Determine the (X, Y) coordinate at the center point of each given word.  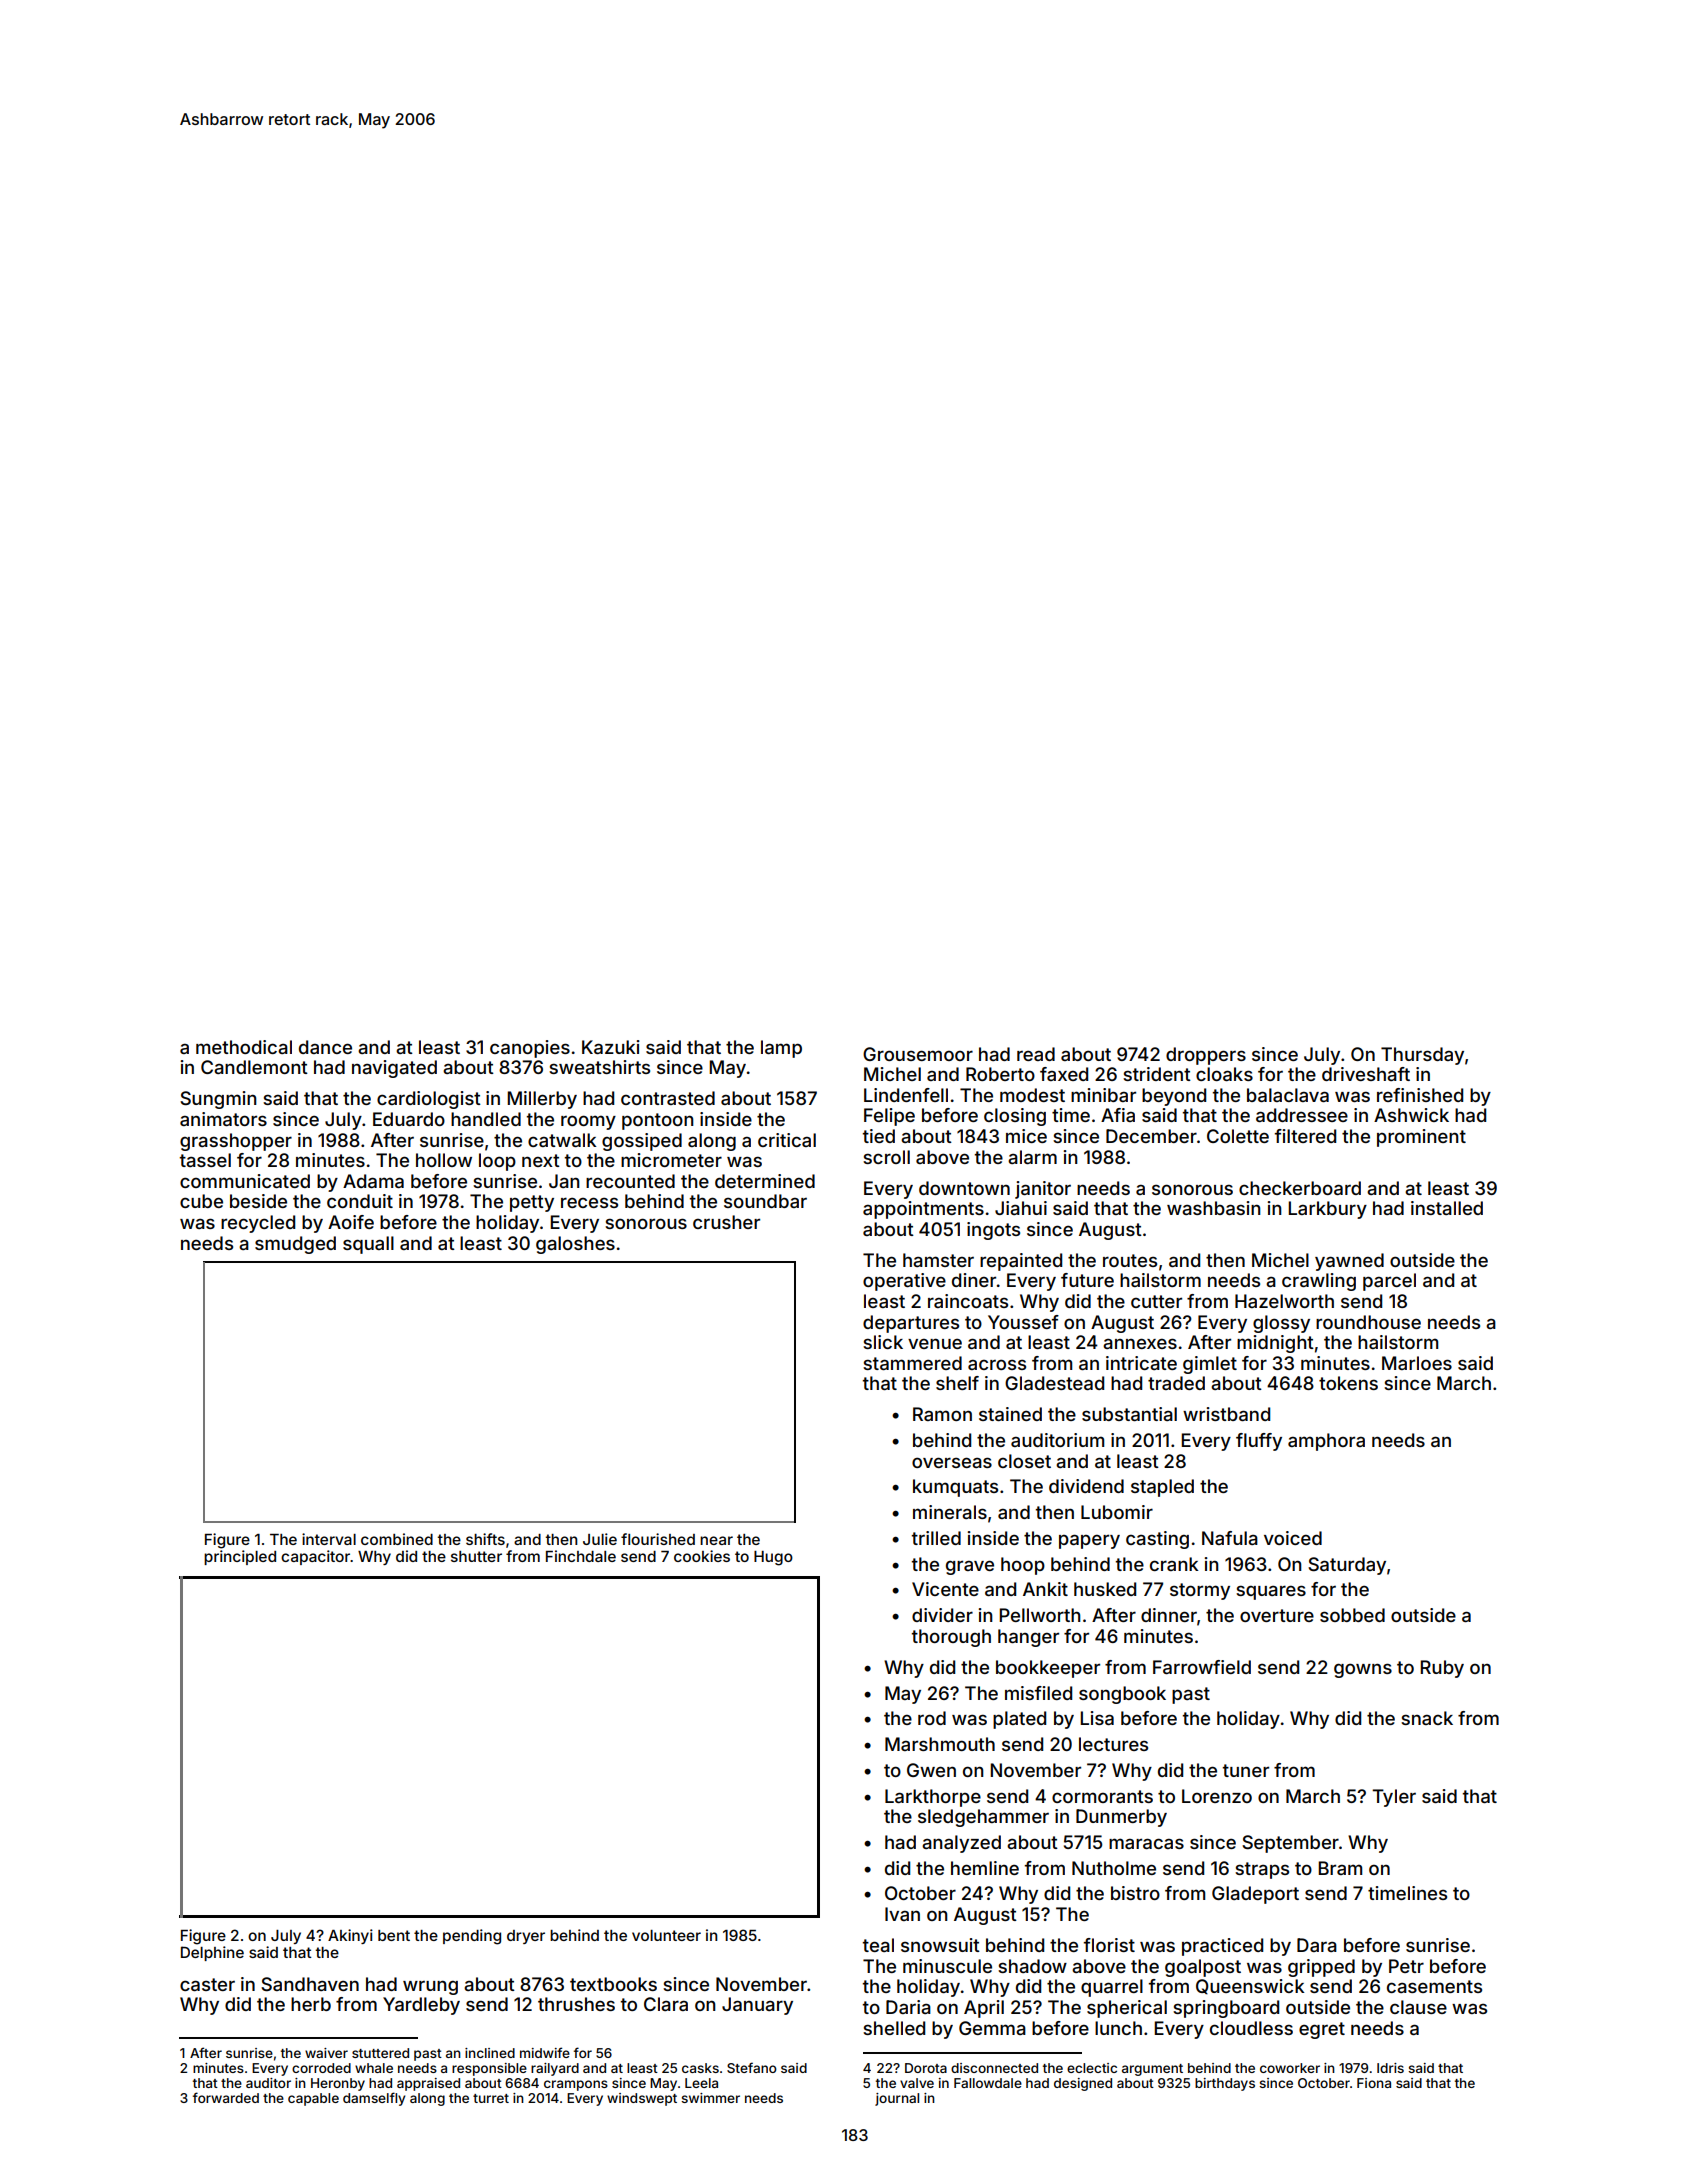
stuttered (380, 2053)
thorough (951, 1638)
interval (329, 1539)
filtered (1305, 1136)
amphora (1326, 1442)
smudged (295, 1245)
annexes (1140, 1343)
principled (240, 1557)
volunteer (666, 1935)
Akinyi (350, 1936)
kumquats (955, 1488)
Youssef (1023, 1322)
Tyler (1394, 1798)
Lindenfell (906, 1095)
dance (325, 1047)
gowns (1363, 1670)
